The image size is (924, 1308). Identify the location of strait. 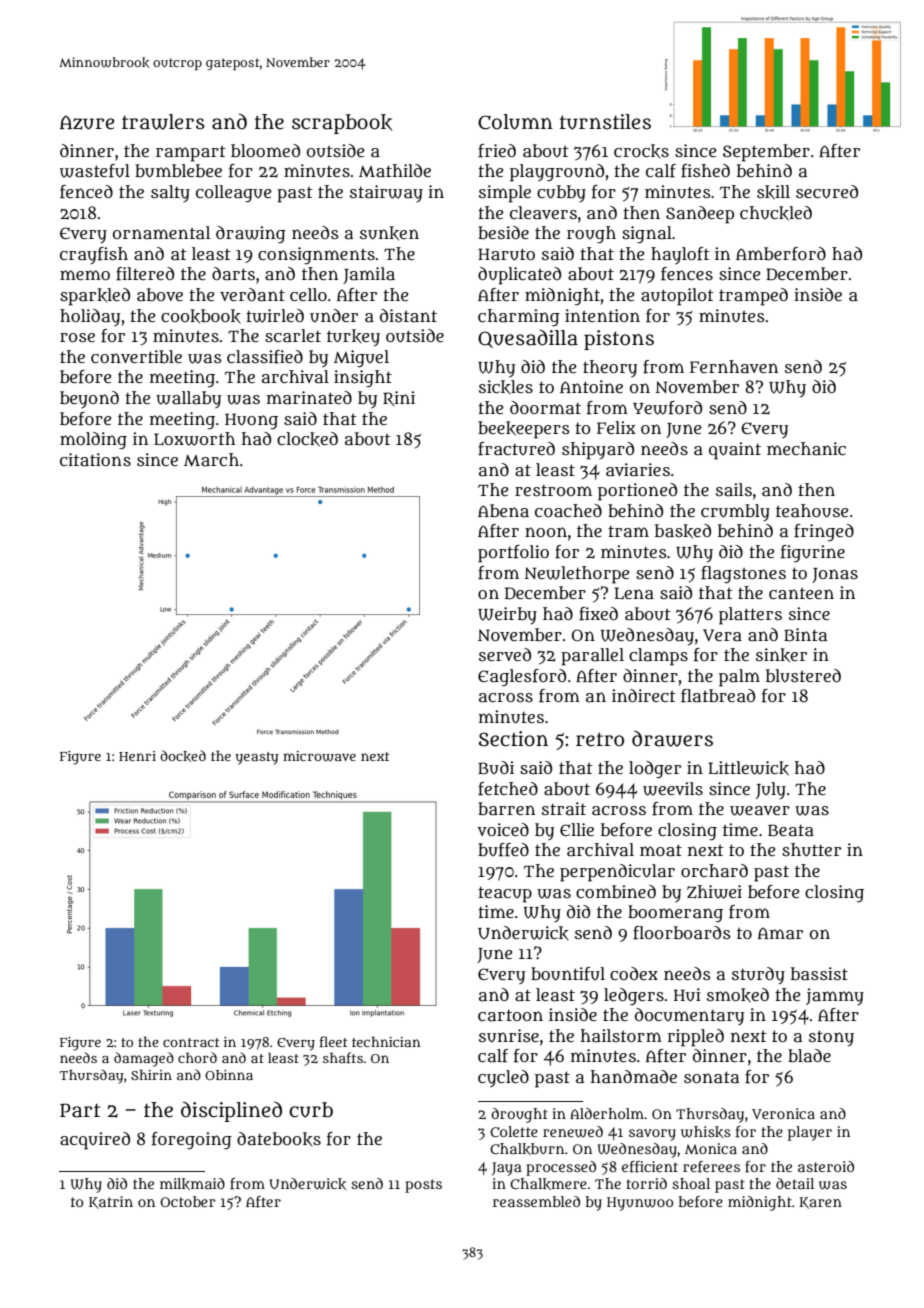
(564, 808).
